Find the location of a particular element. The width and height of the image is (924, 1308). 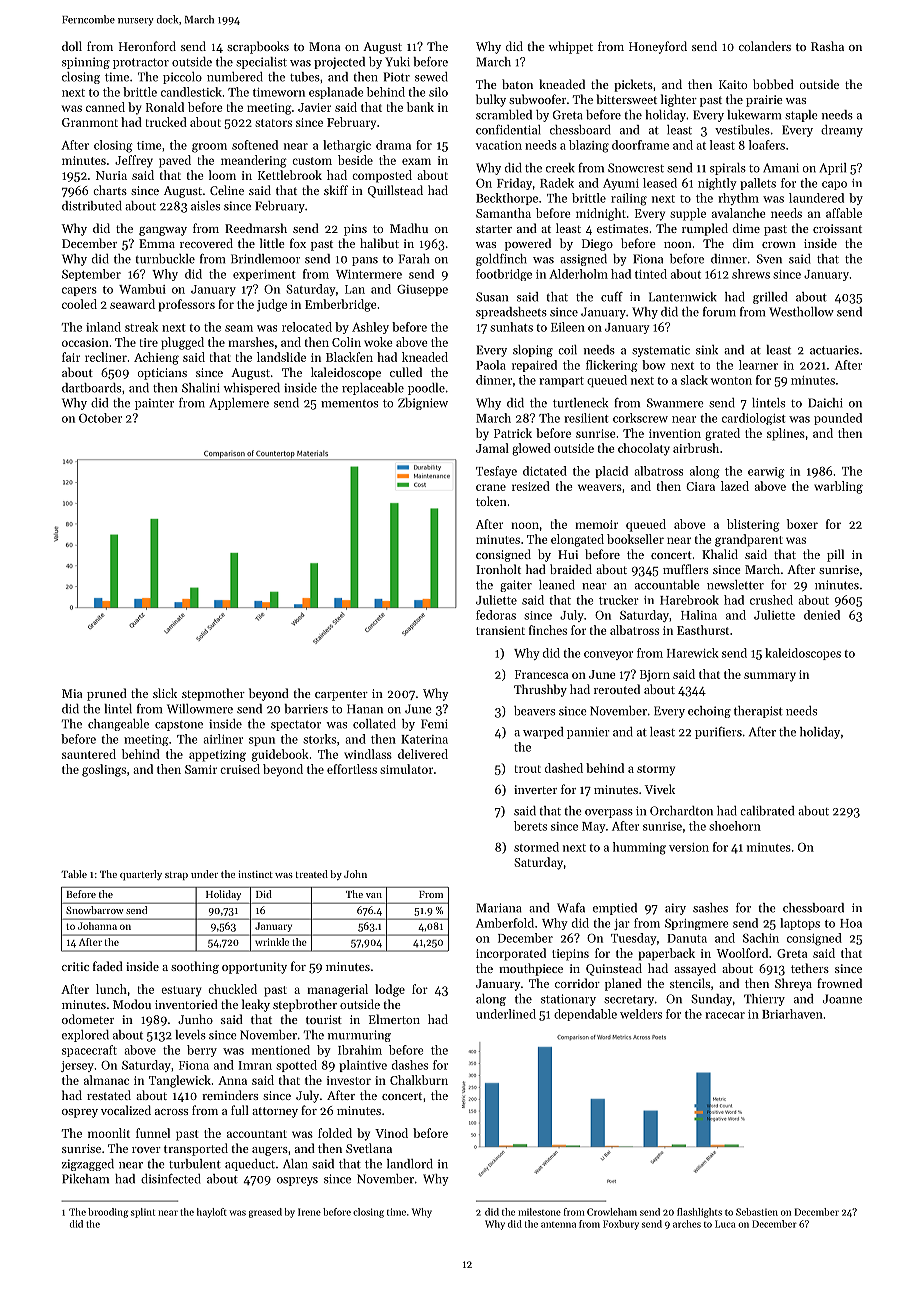

colanders is located at coordinates (765, 46).
